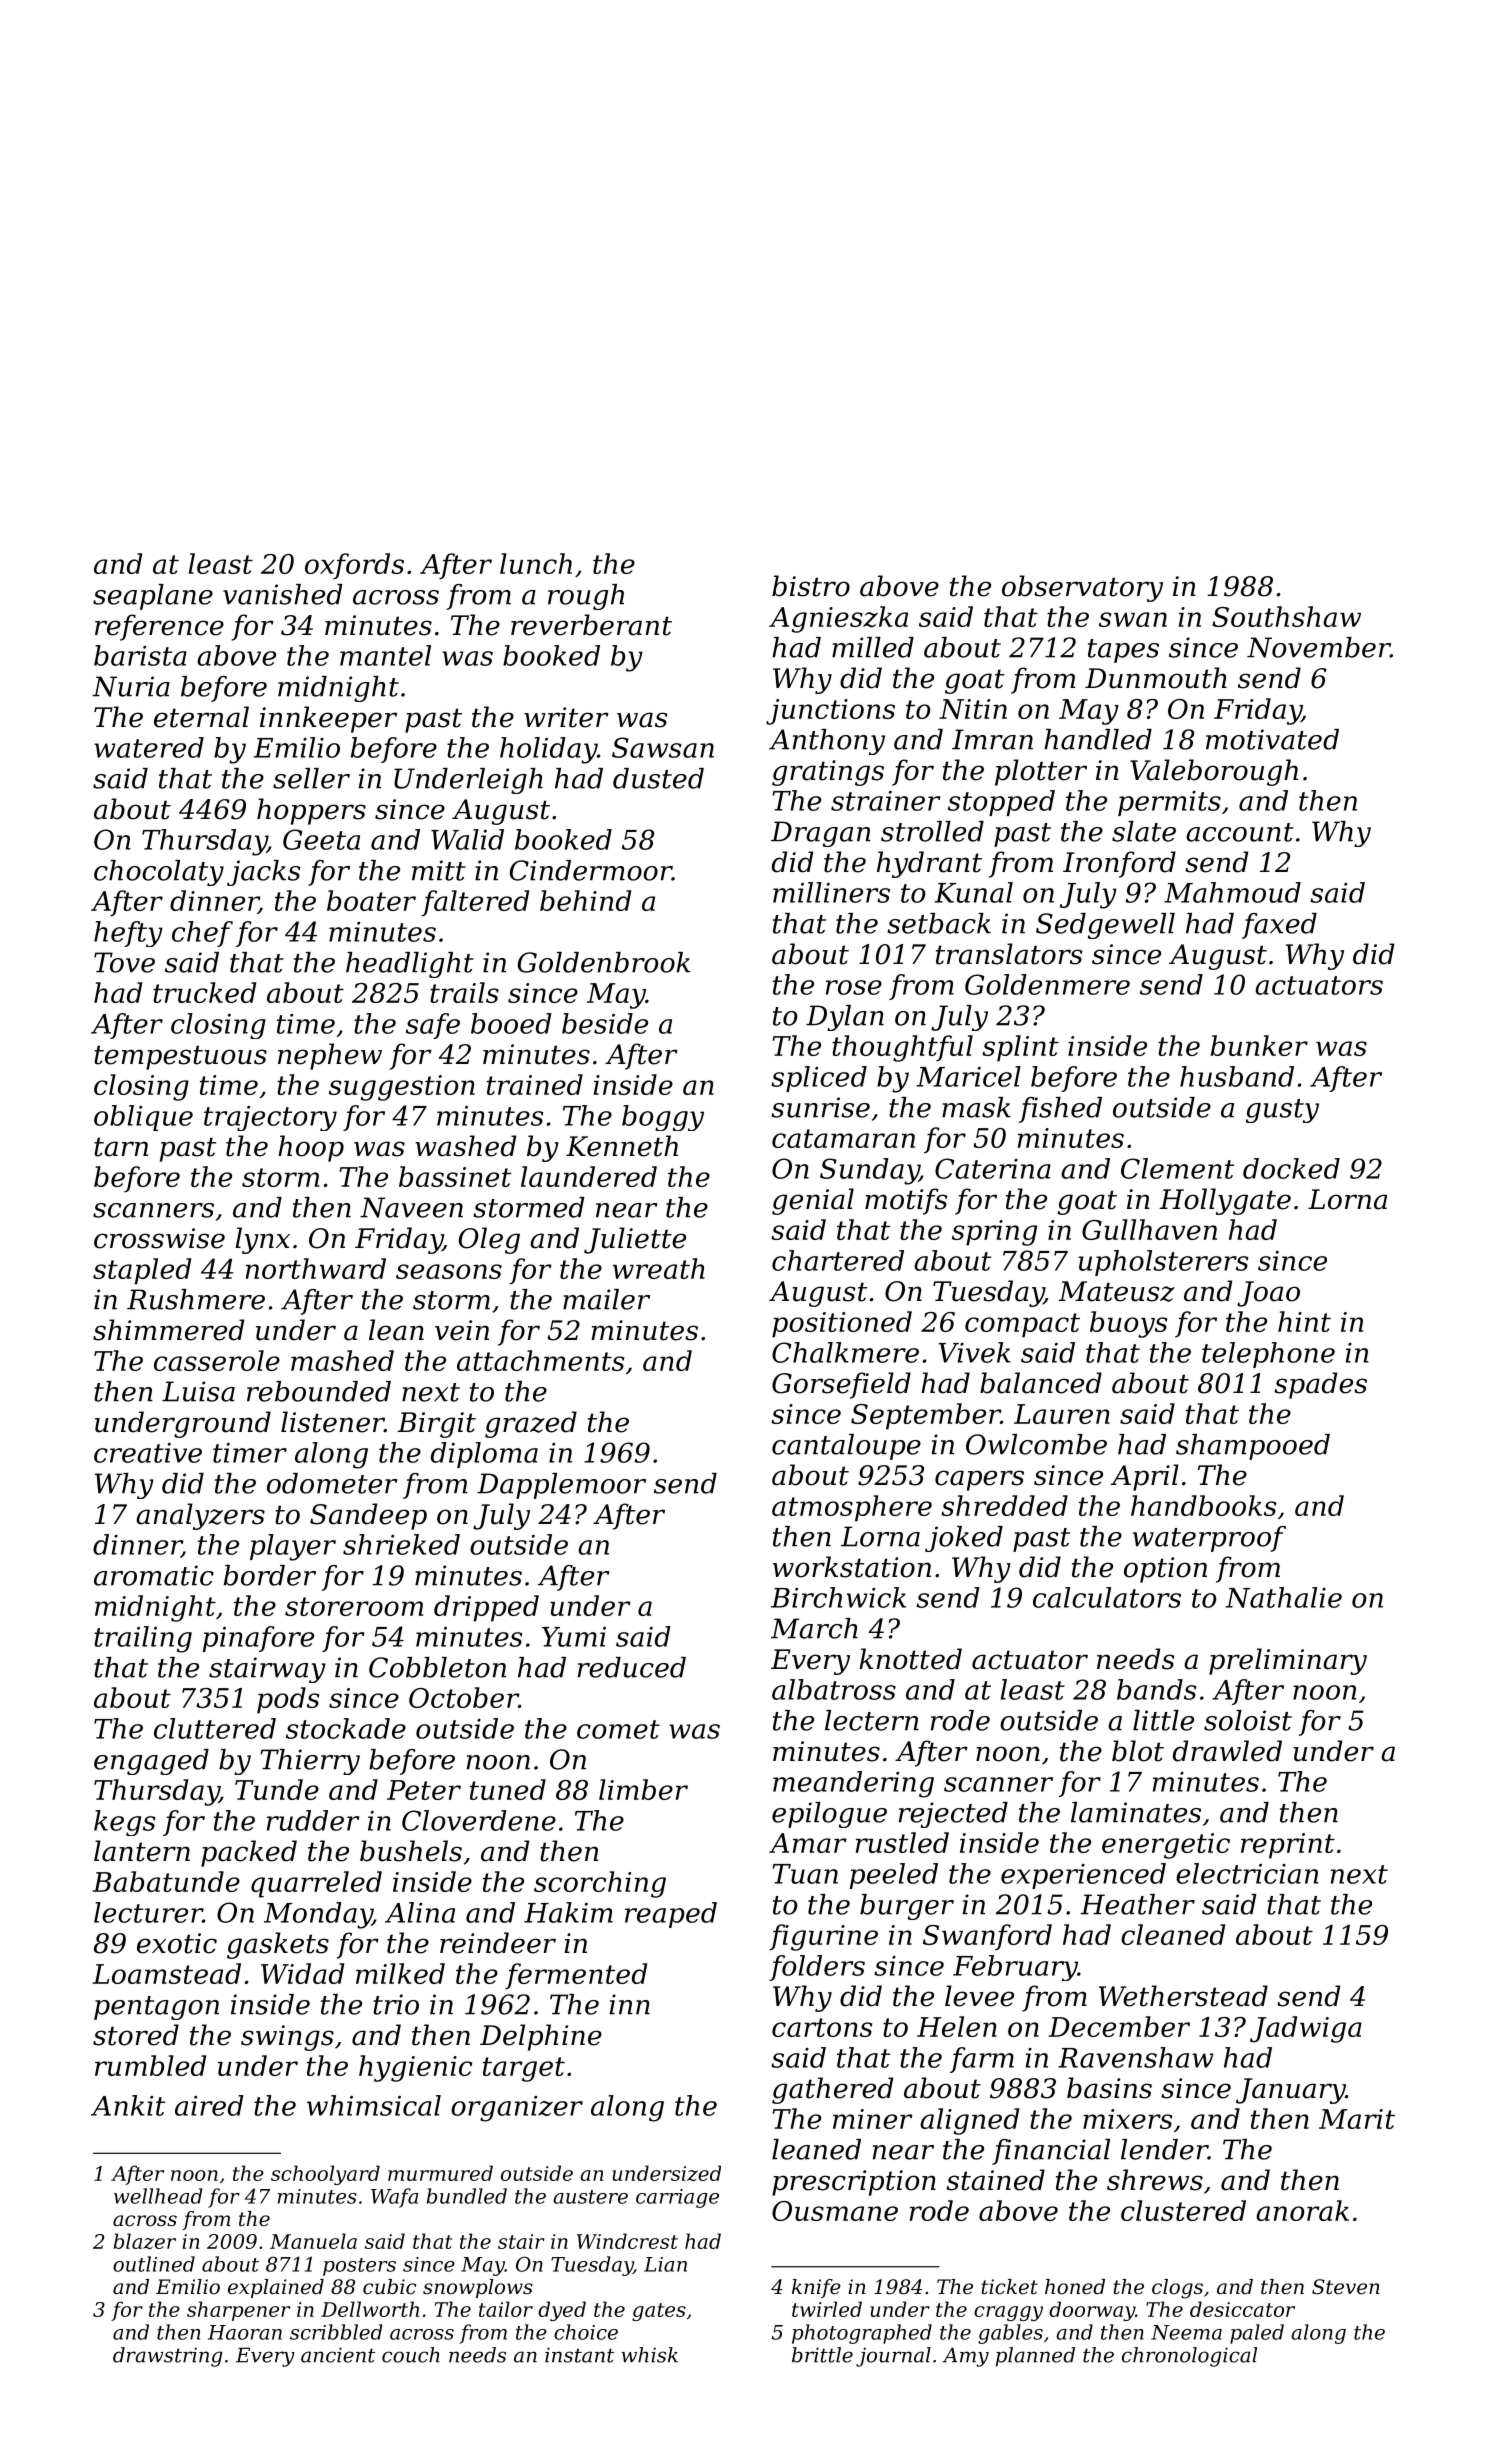 Image resolution: width=1496 pixels, height=2464 pixels. I want to click on hint, so click(1304, 1321).
